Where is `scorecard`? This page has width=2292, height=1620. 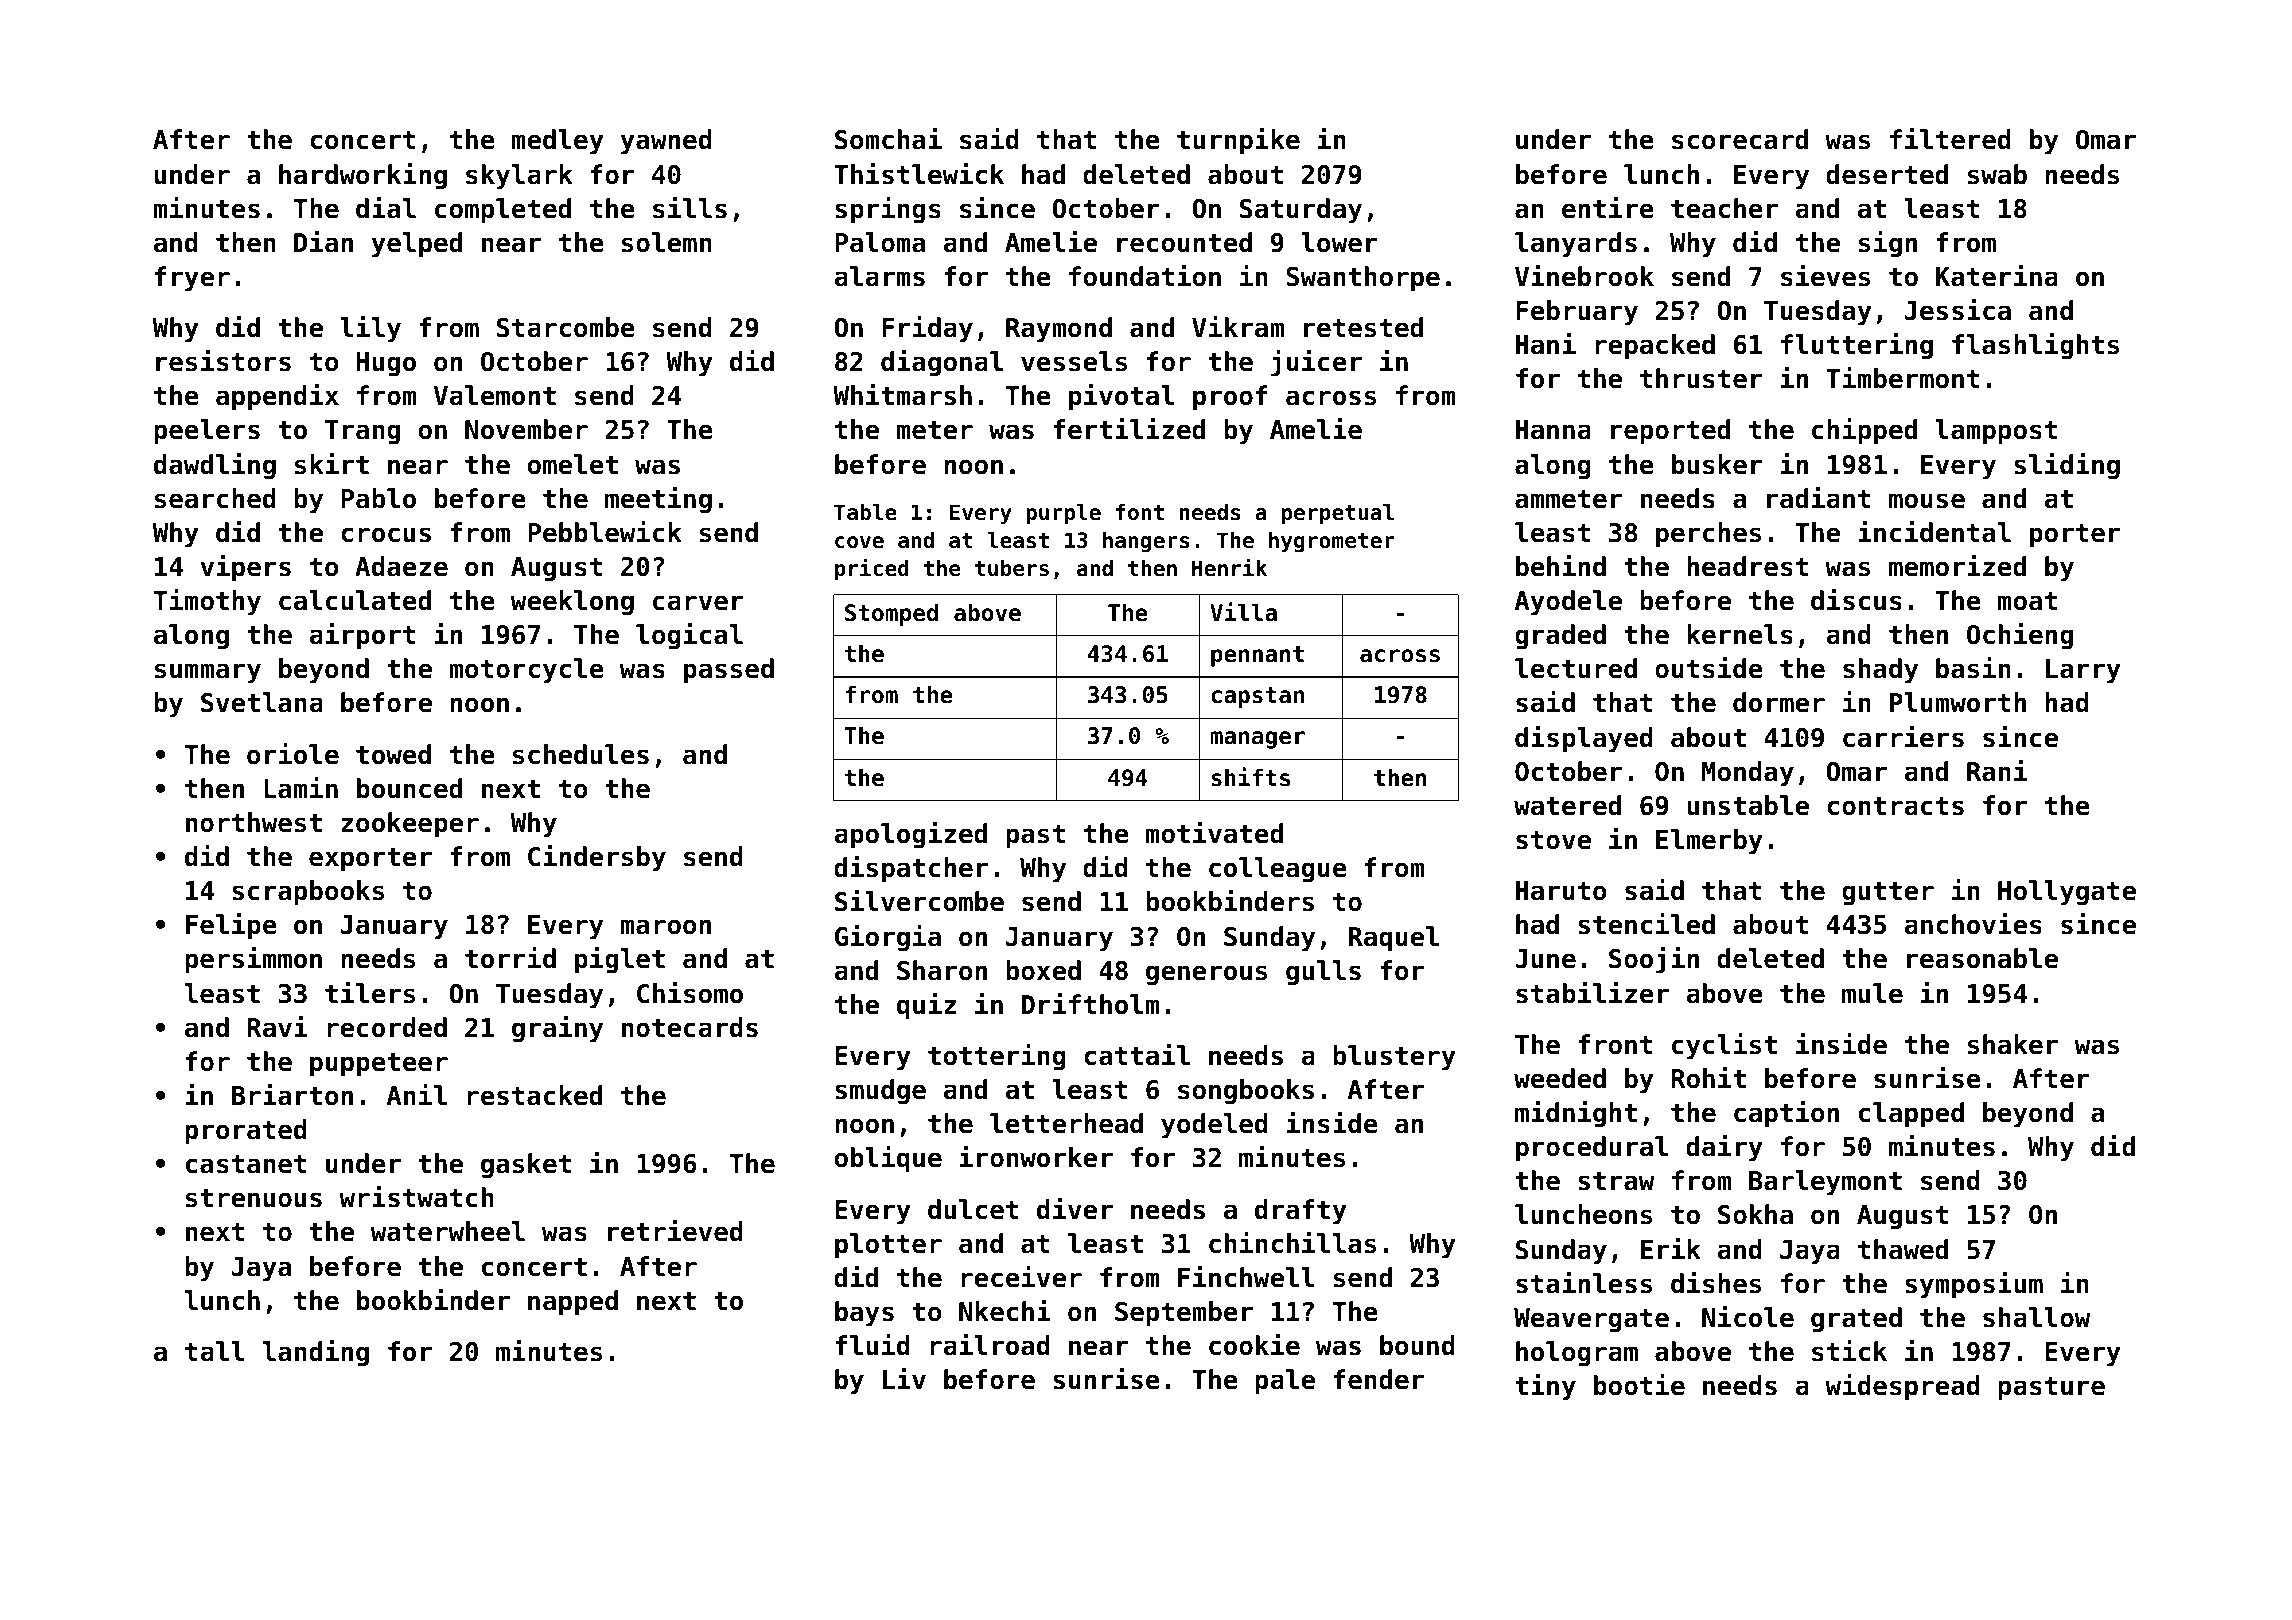 scorecard is located at coordinates (1740, 139).
